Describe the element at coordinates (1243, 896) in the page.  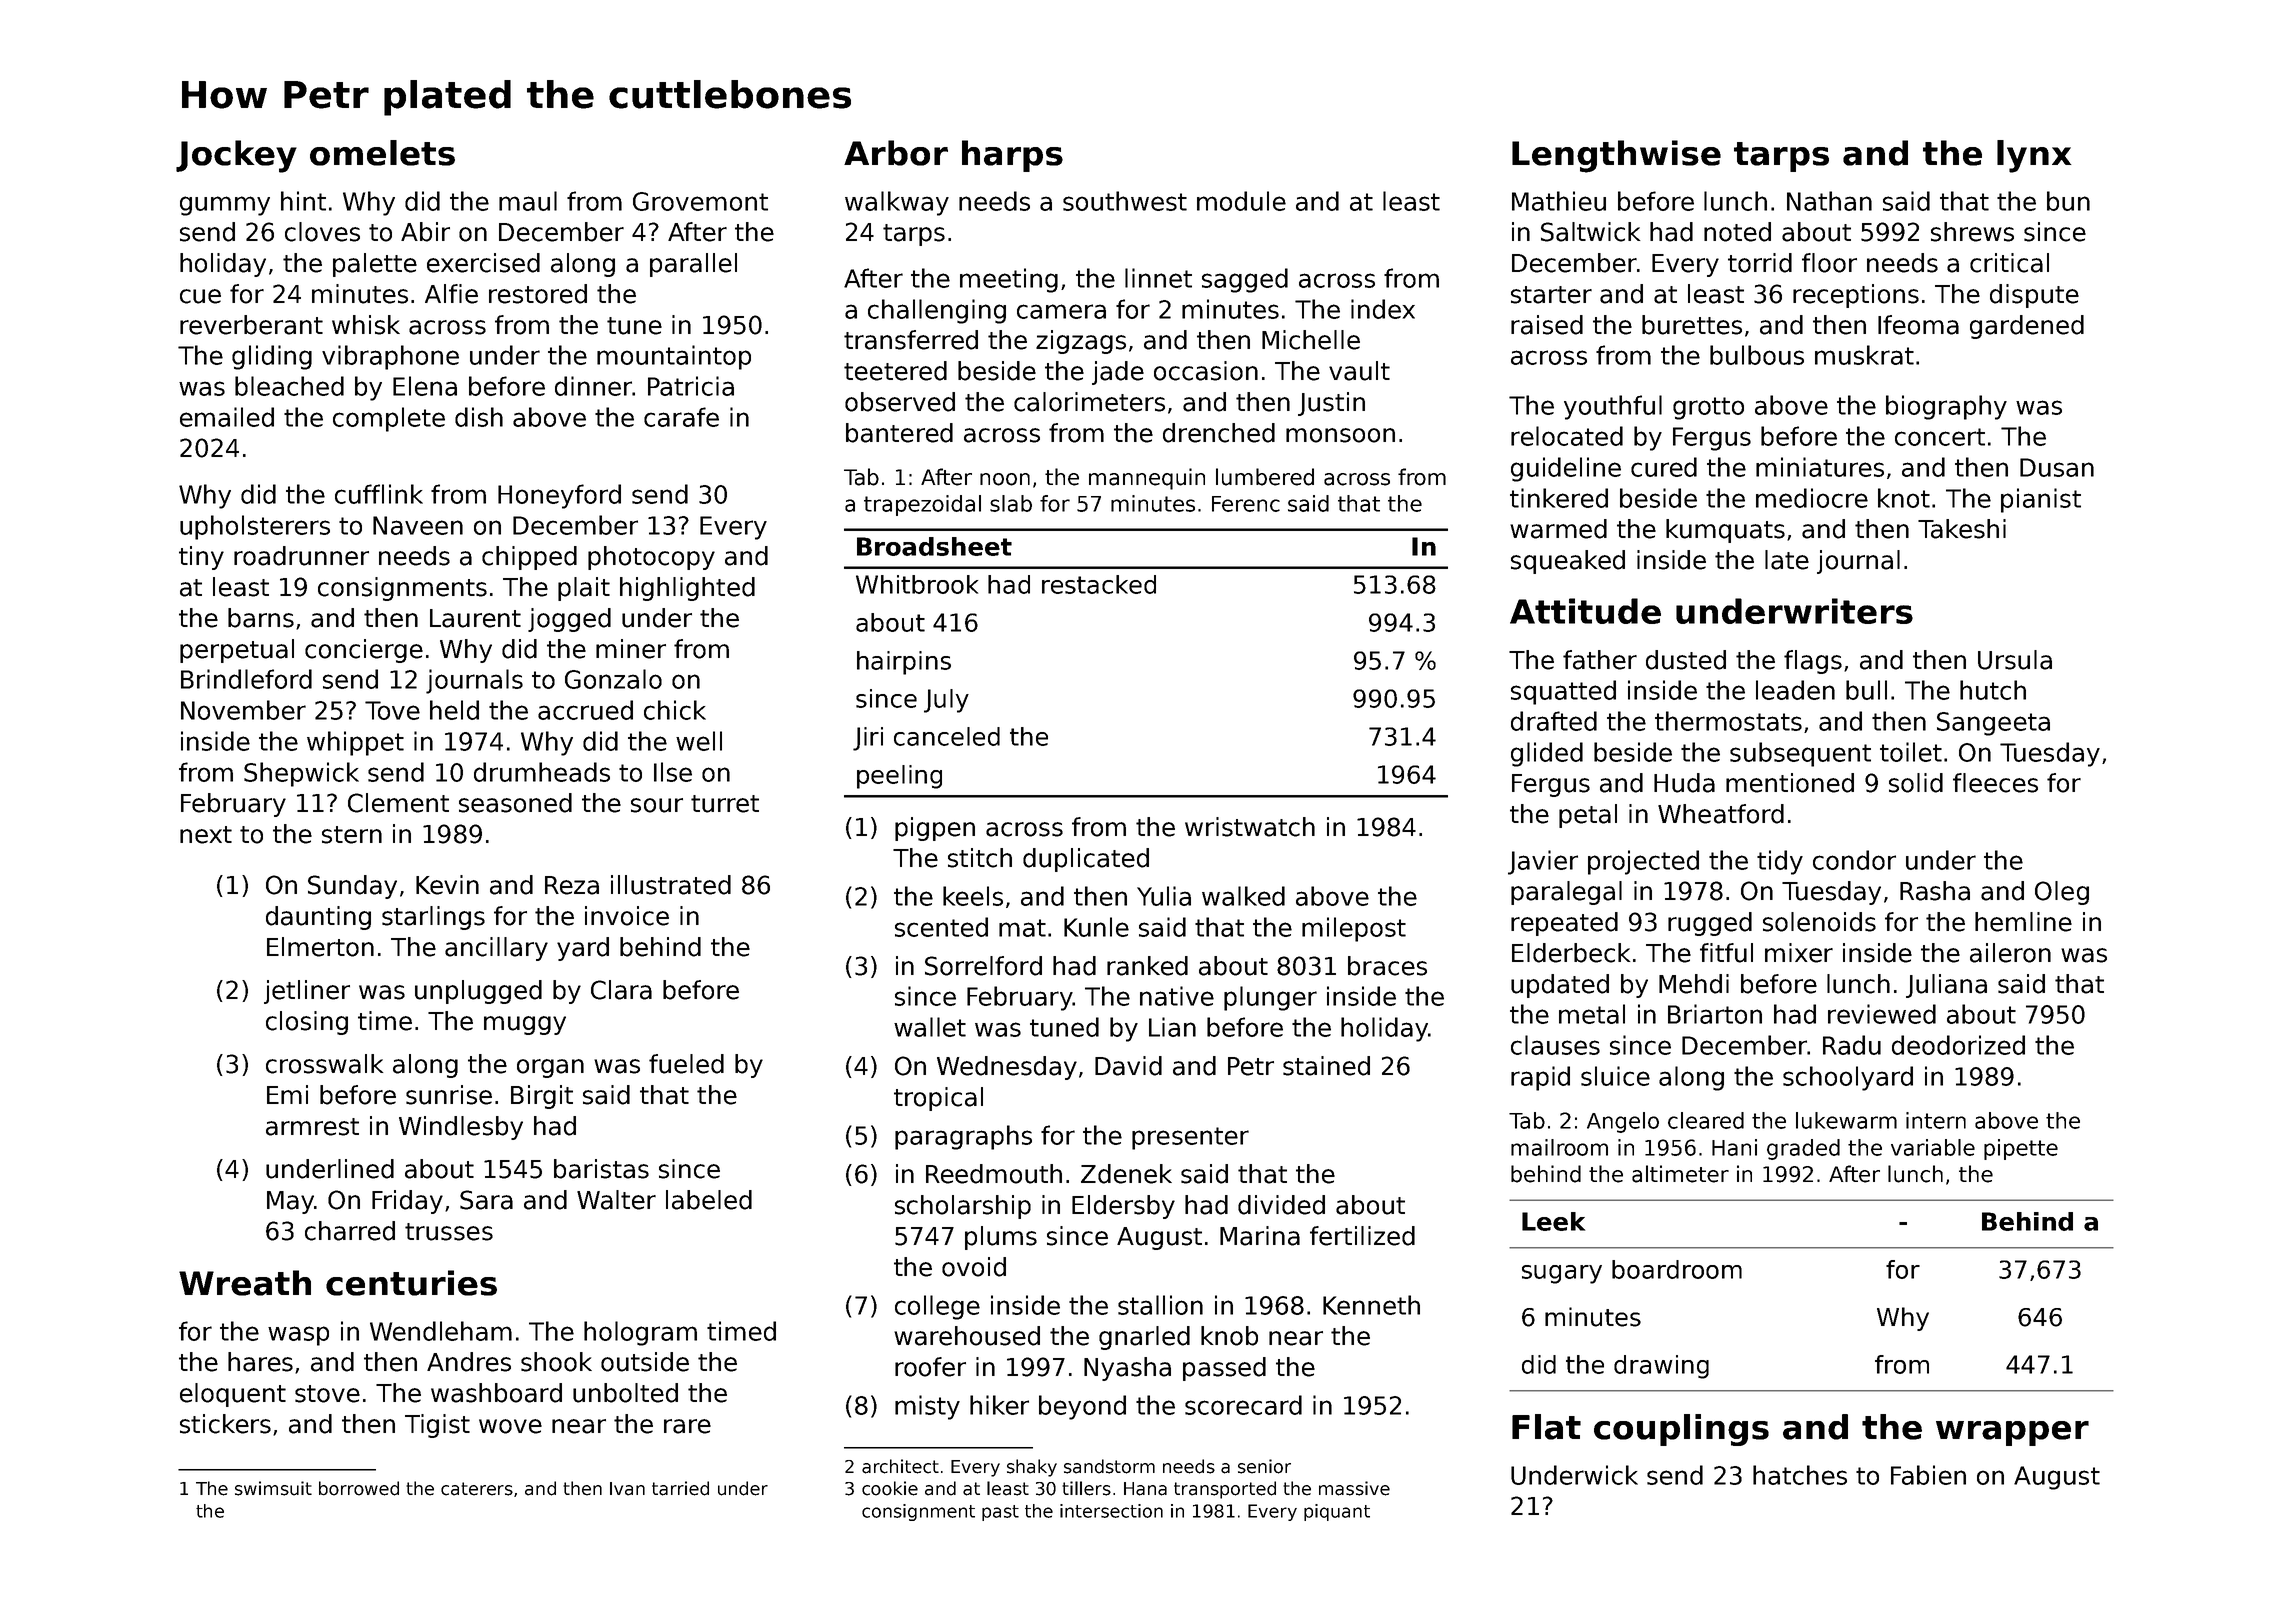
I see `walked` at that location.
